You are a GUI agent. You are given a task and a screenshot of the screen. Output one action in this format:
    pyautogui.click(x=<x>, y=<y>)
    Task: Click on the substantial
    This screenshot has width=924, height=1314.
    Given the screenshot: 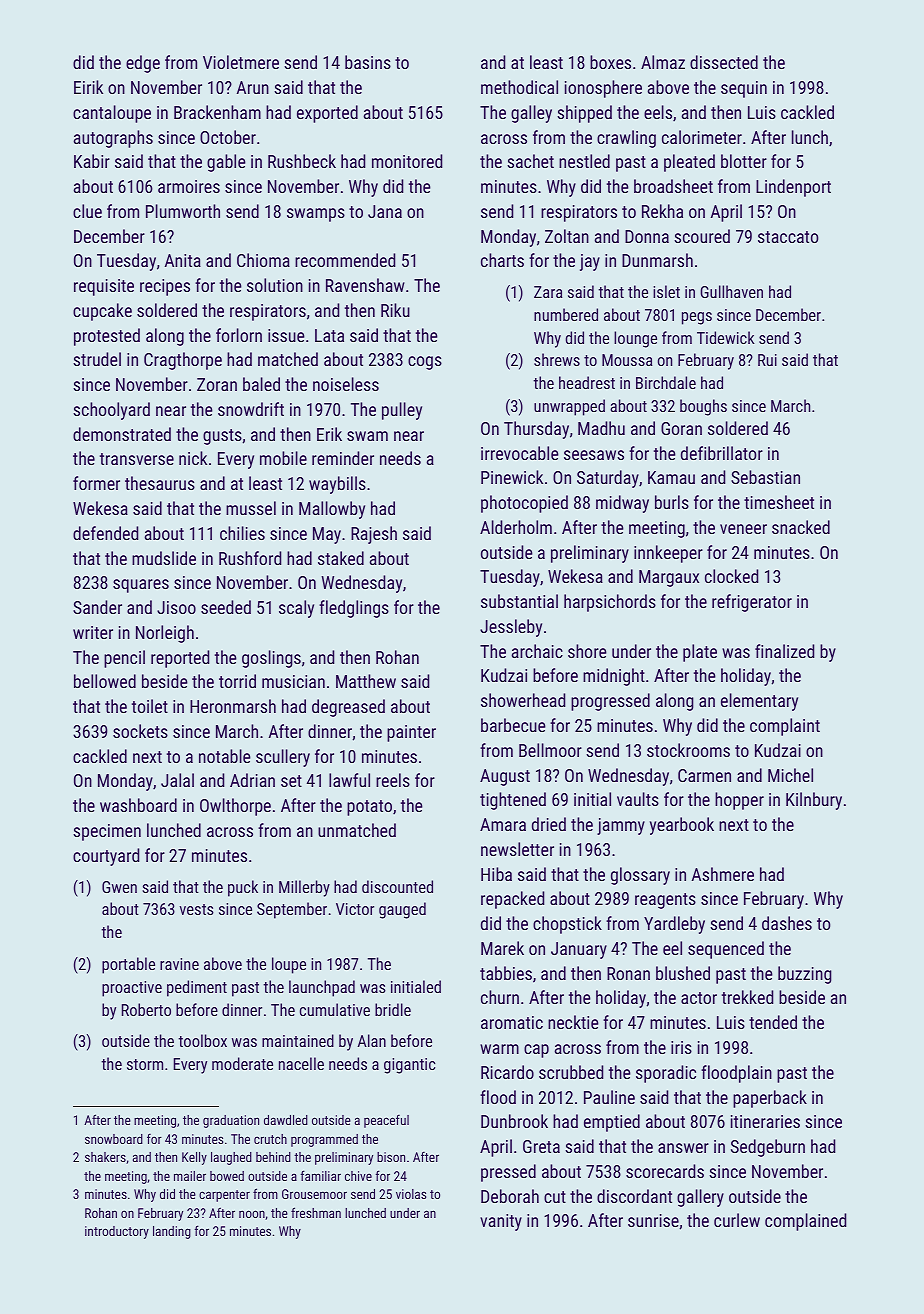 What is the action you would take?
    pyautogui.click(x=519, y=601)
